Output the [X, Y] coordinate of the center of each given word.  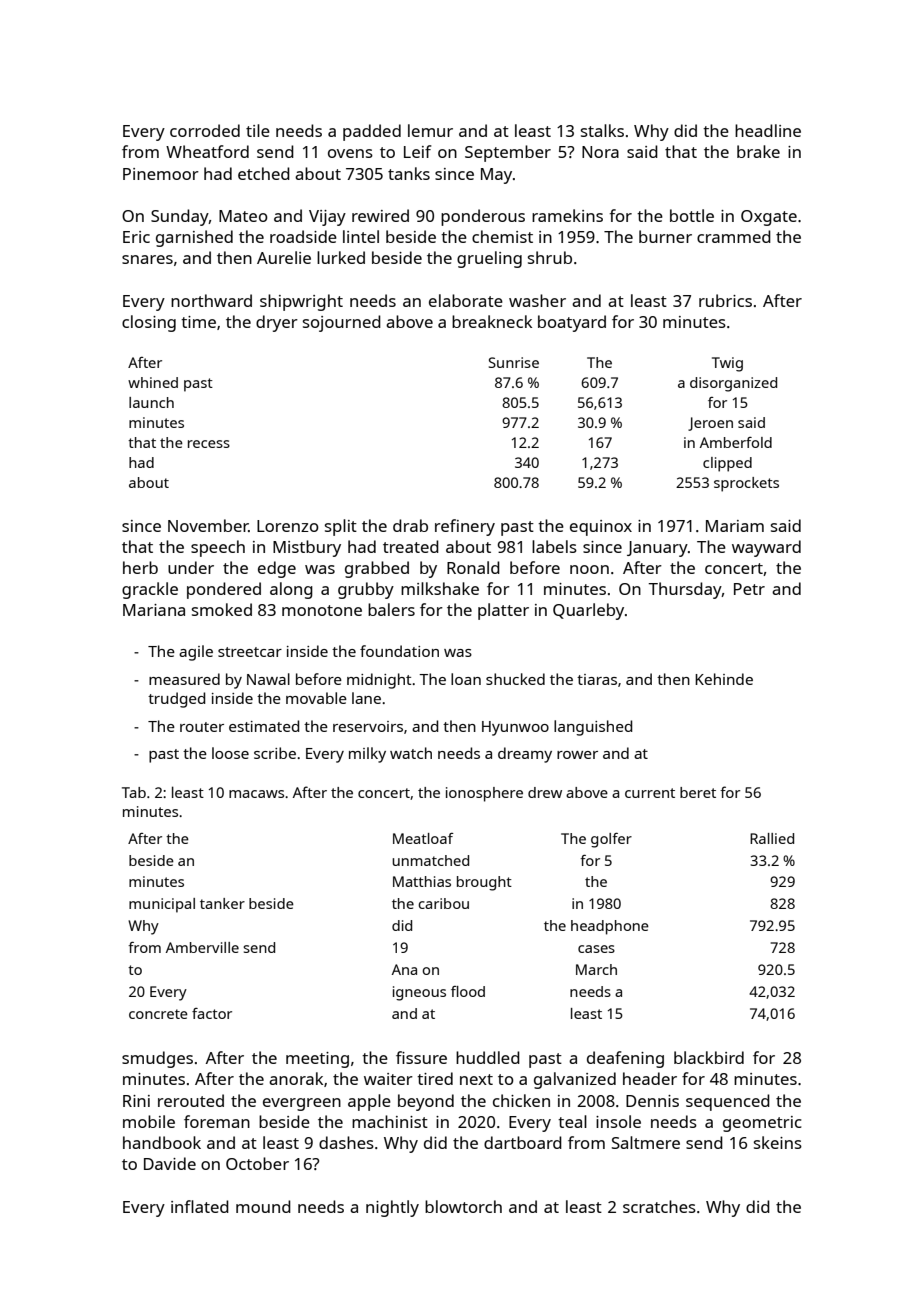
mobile [149, 1121]
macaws [256, 794]
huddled [488, 1057]
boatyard [572, 323]
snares [147, 259]
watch [411, 753]
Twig [727, 364]
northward [211, 300]
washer [537, 300]
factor [212, 1013]
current [650, 793]
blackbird [709, 1057]
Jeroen [710, 424]
